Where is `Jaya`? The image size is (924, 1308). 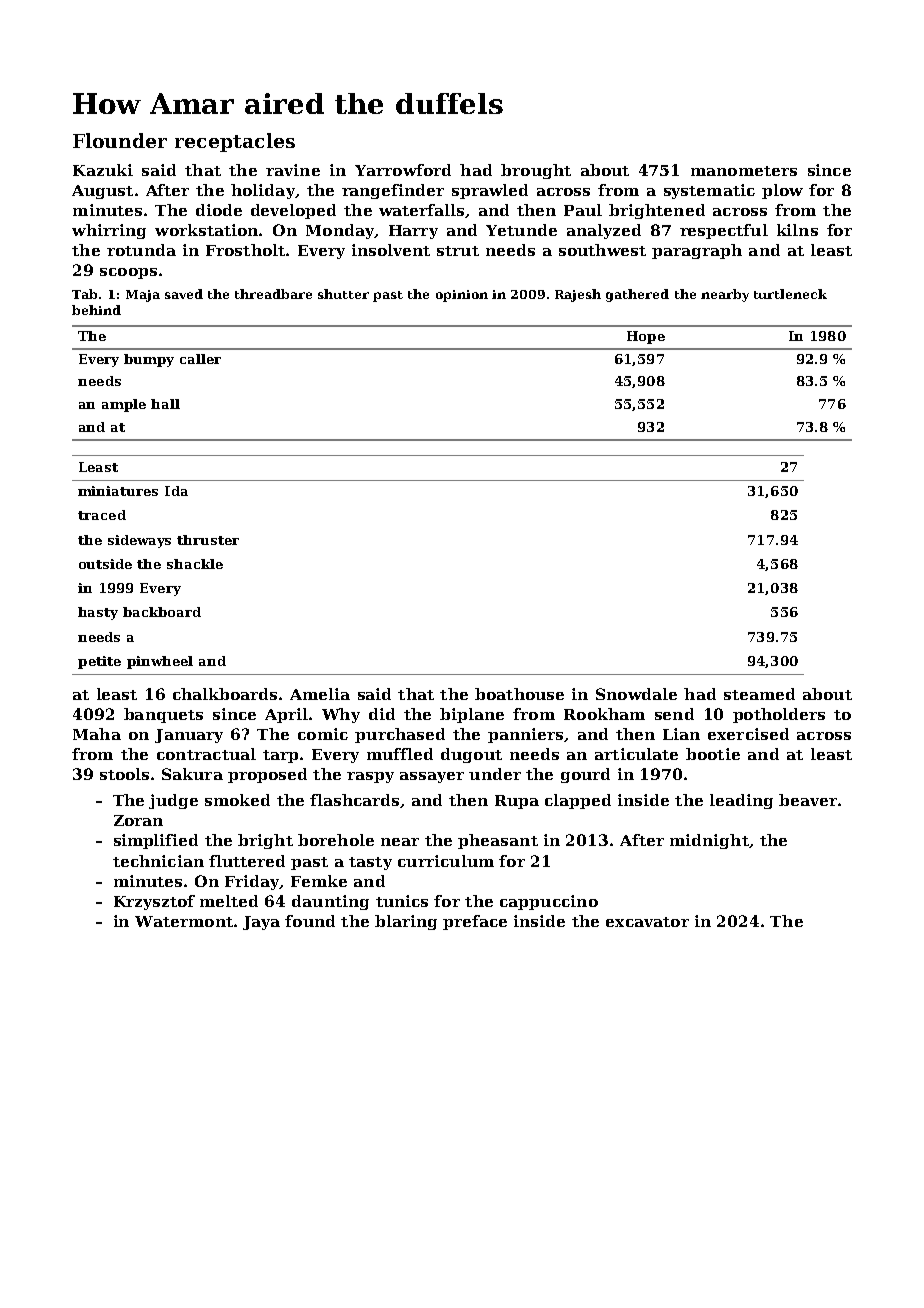 Jaya is located at coordinates (261, 923).
